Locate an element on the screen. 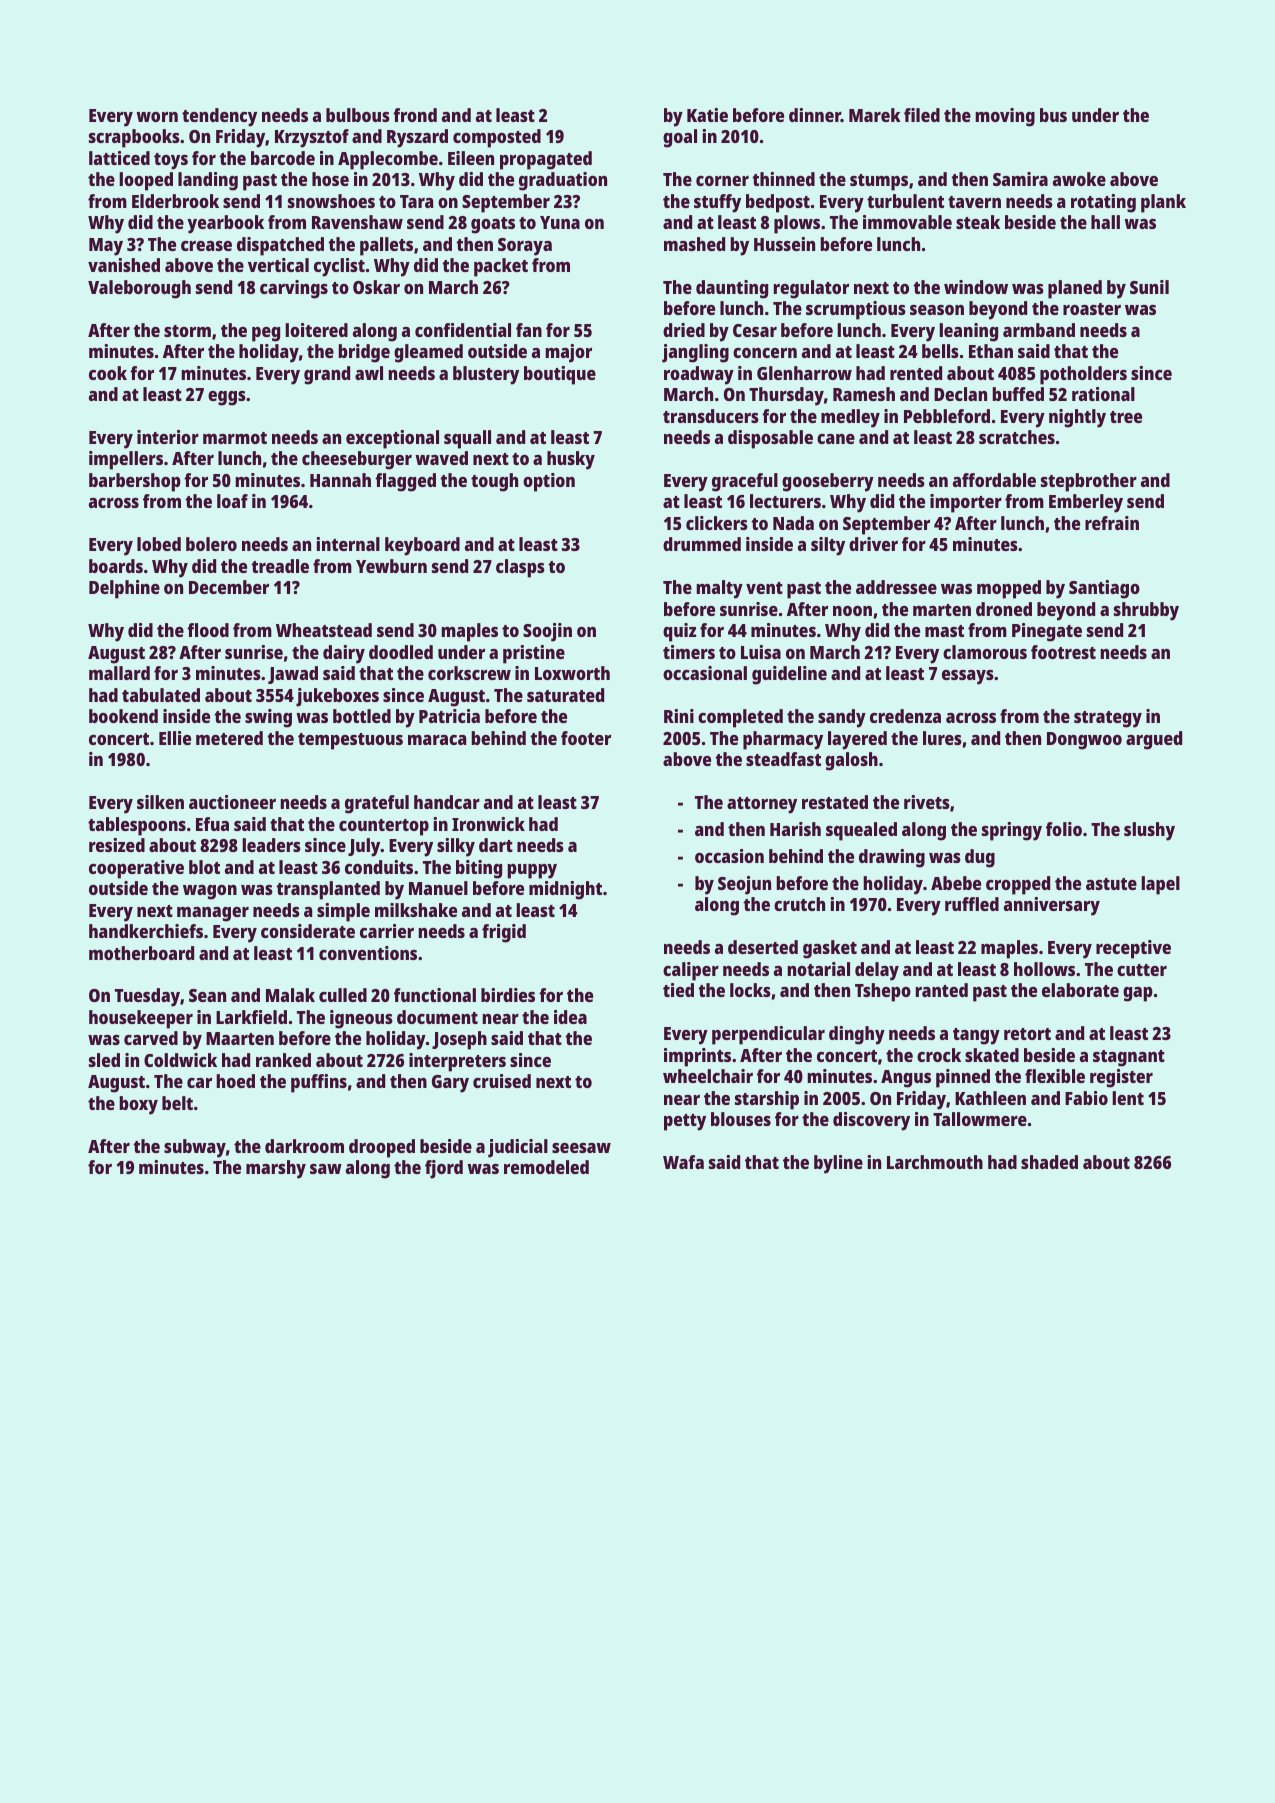 The height and width of the screenshot is (1803, 1275). mopped is located at coordinates (1009, 589).
